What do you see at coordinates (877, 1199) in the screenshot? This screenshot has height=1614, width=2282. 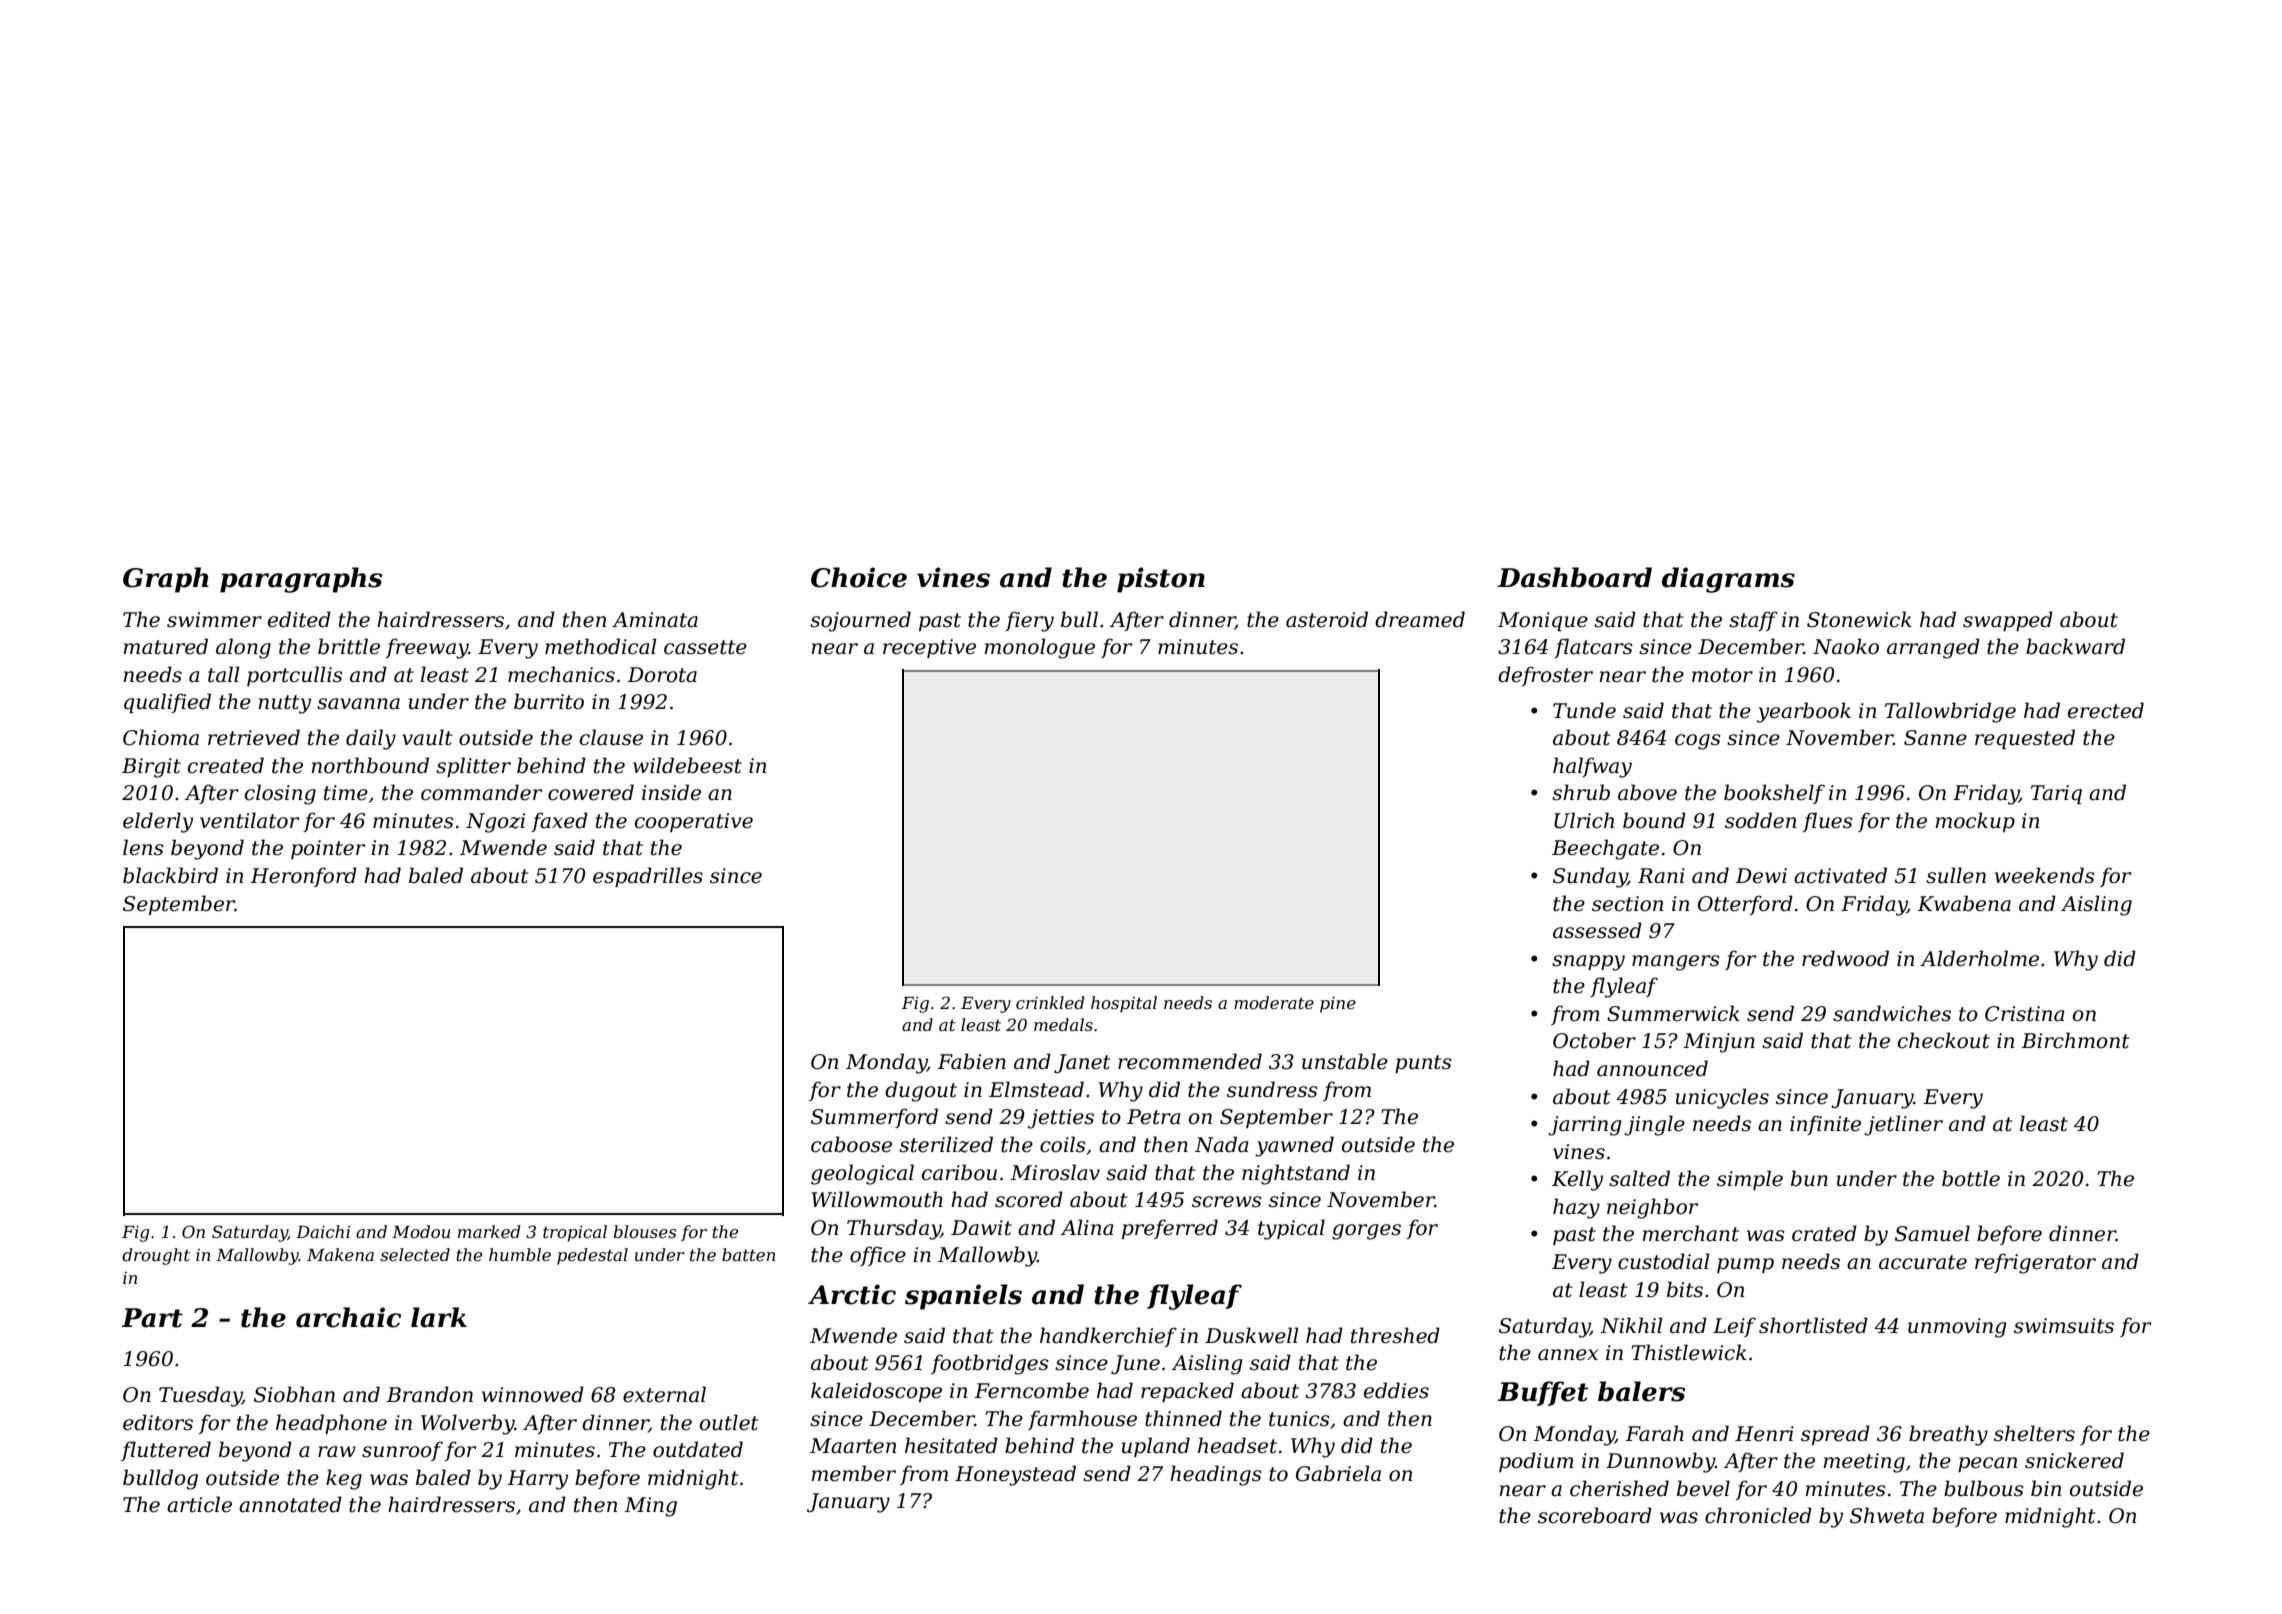 I see `Willowmouth` at bounding box center [877, 1199].
